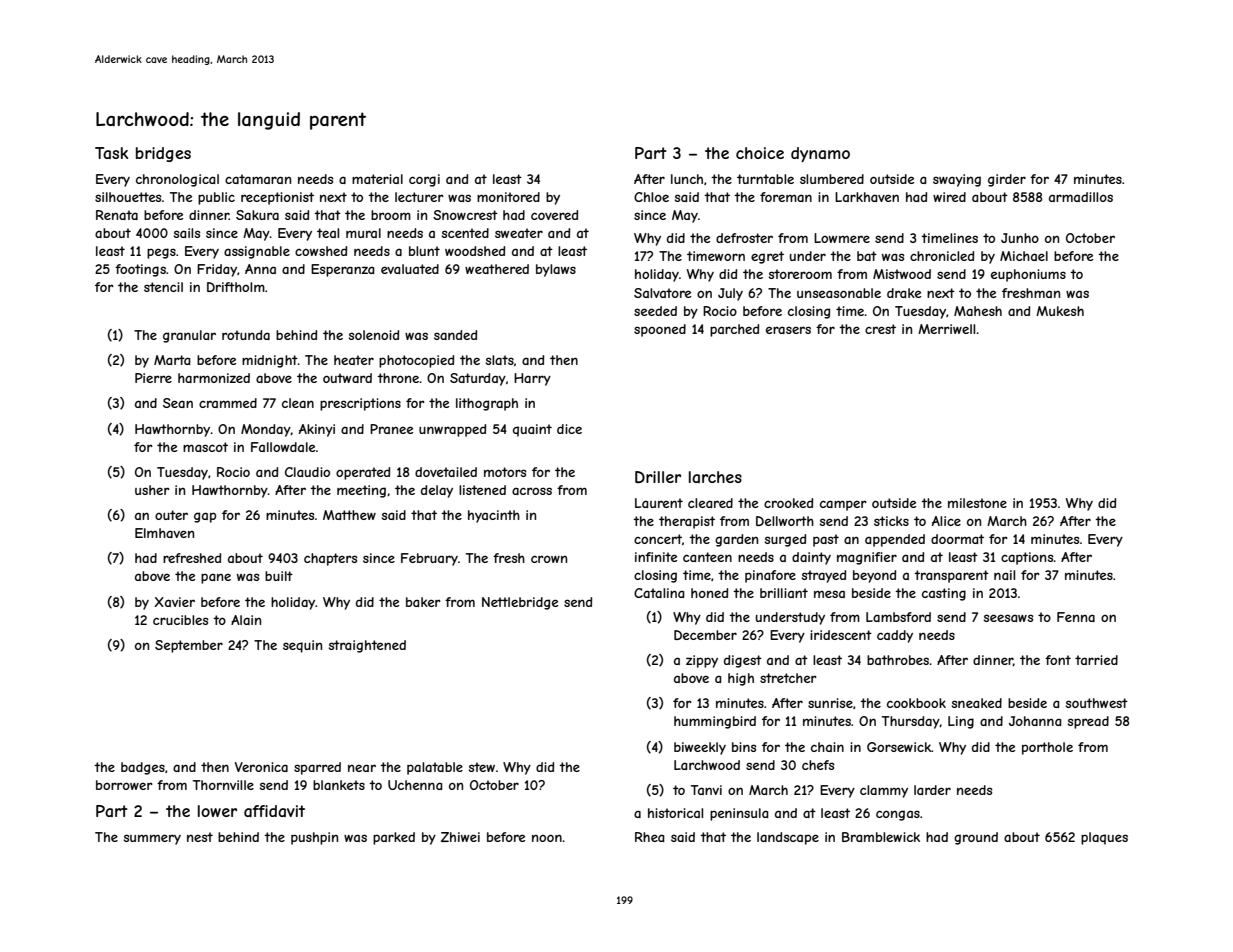 This screenshot has height=952, width=1233. I want to click on Elmhaven, so click(164, 533).
